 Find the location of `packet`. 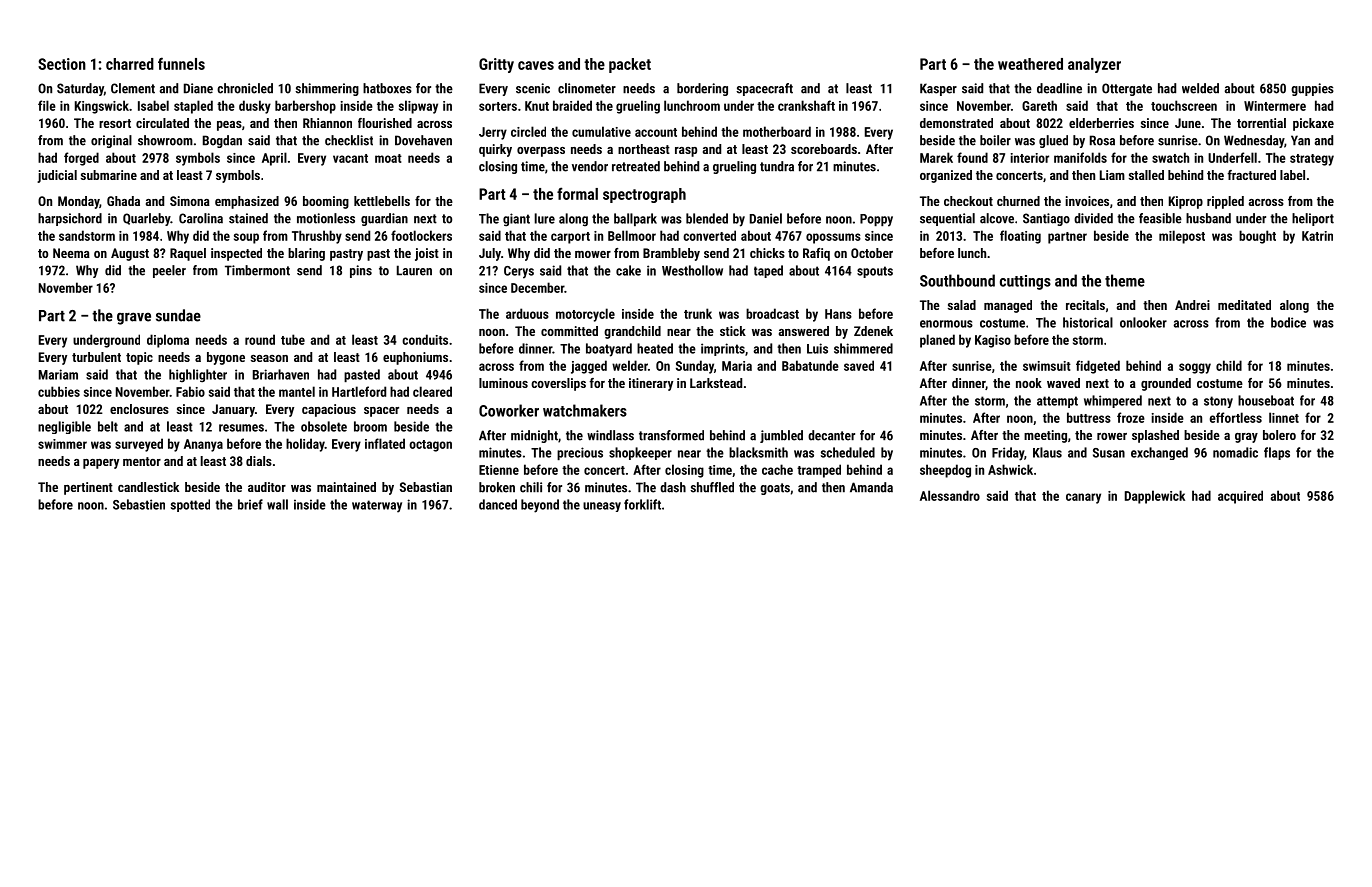

packet is located at coordinates (630, 65).
